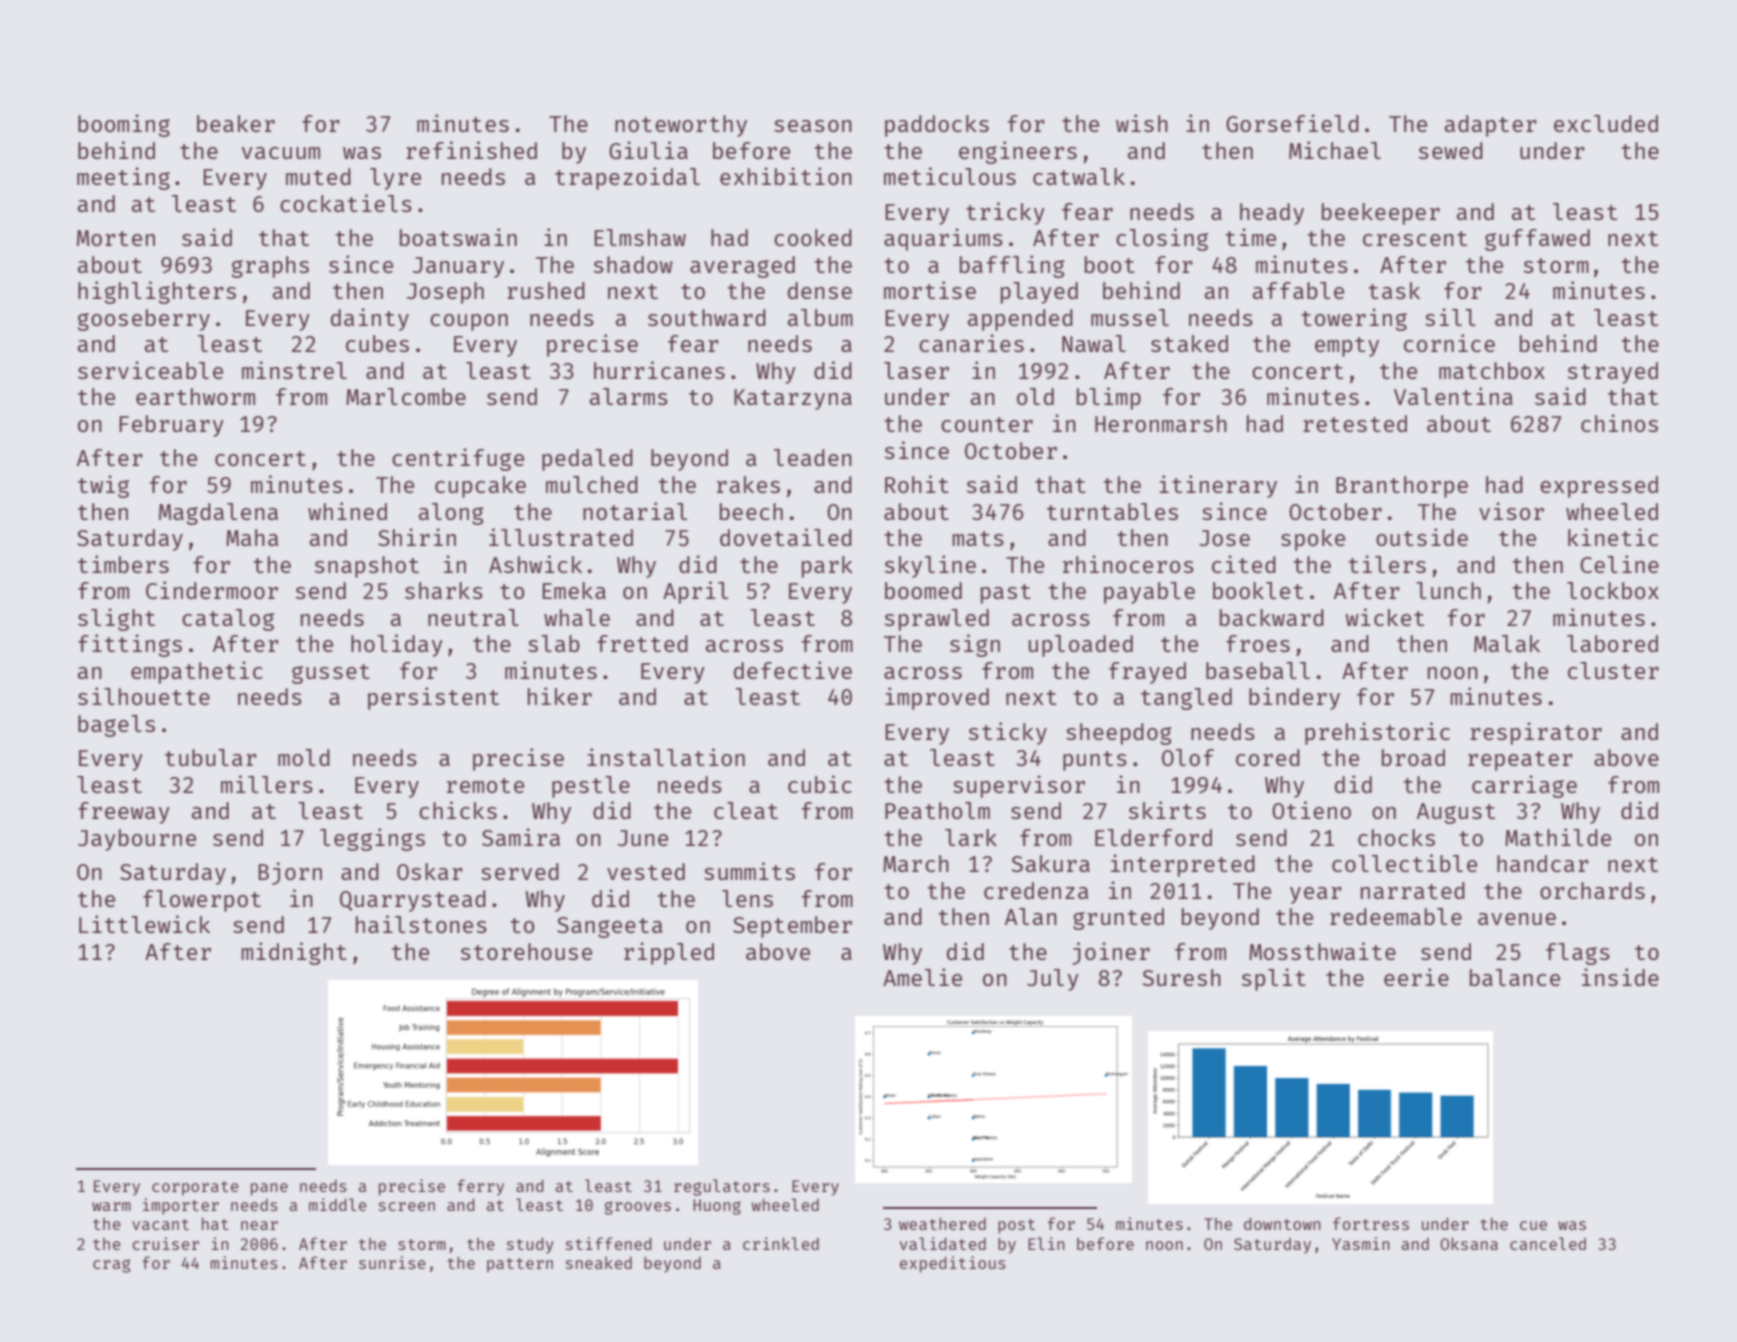 The image size is (1737, 1342). Describe the element at coordinates (259, 1225) in the image. I see `near` at that location.
